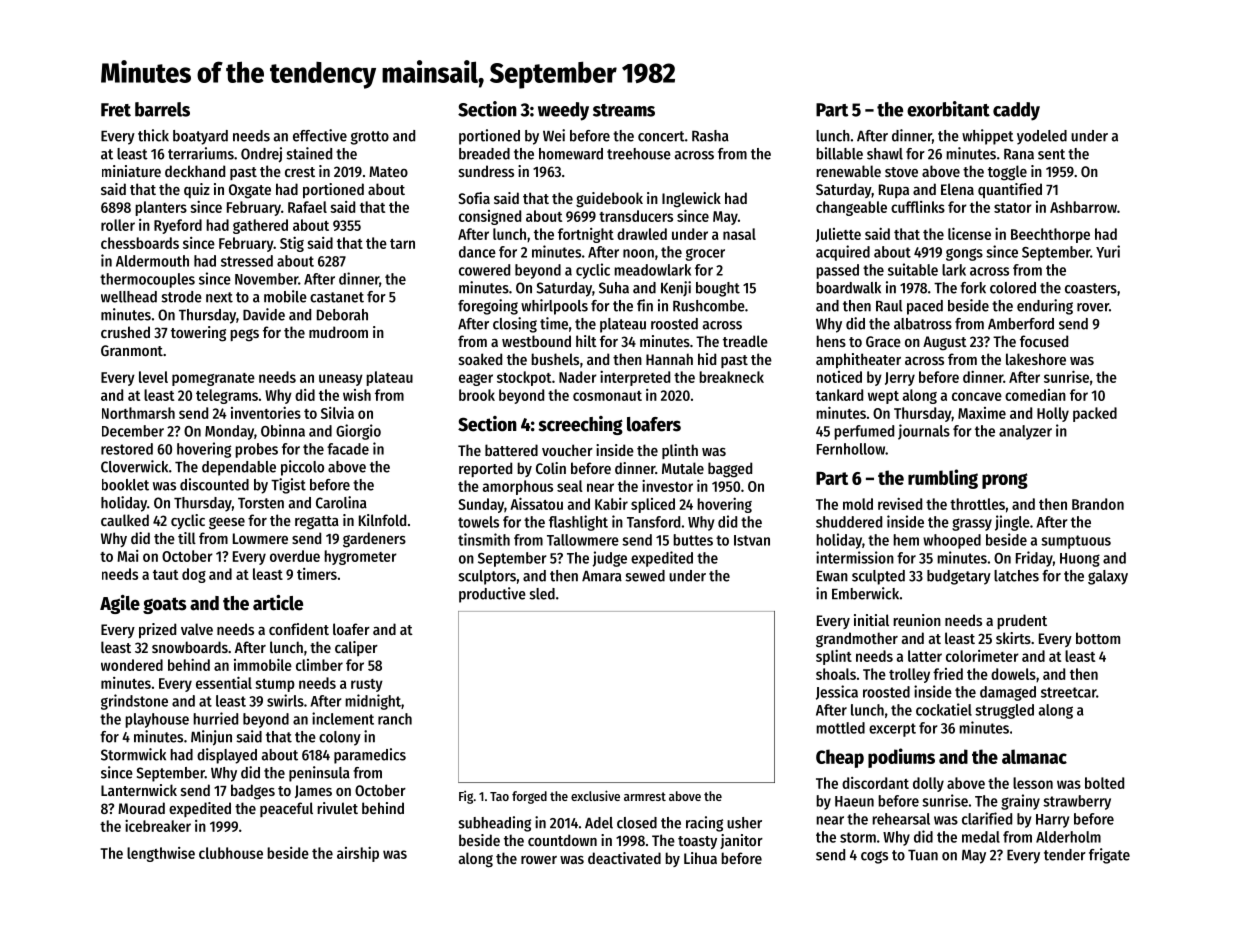 Image resolution: width=1233 pixels, height=952 pixels. I want to click on Rasha, so click(710, 136).
